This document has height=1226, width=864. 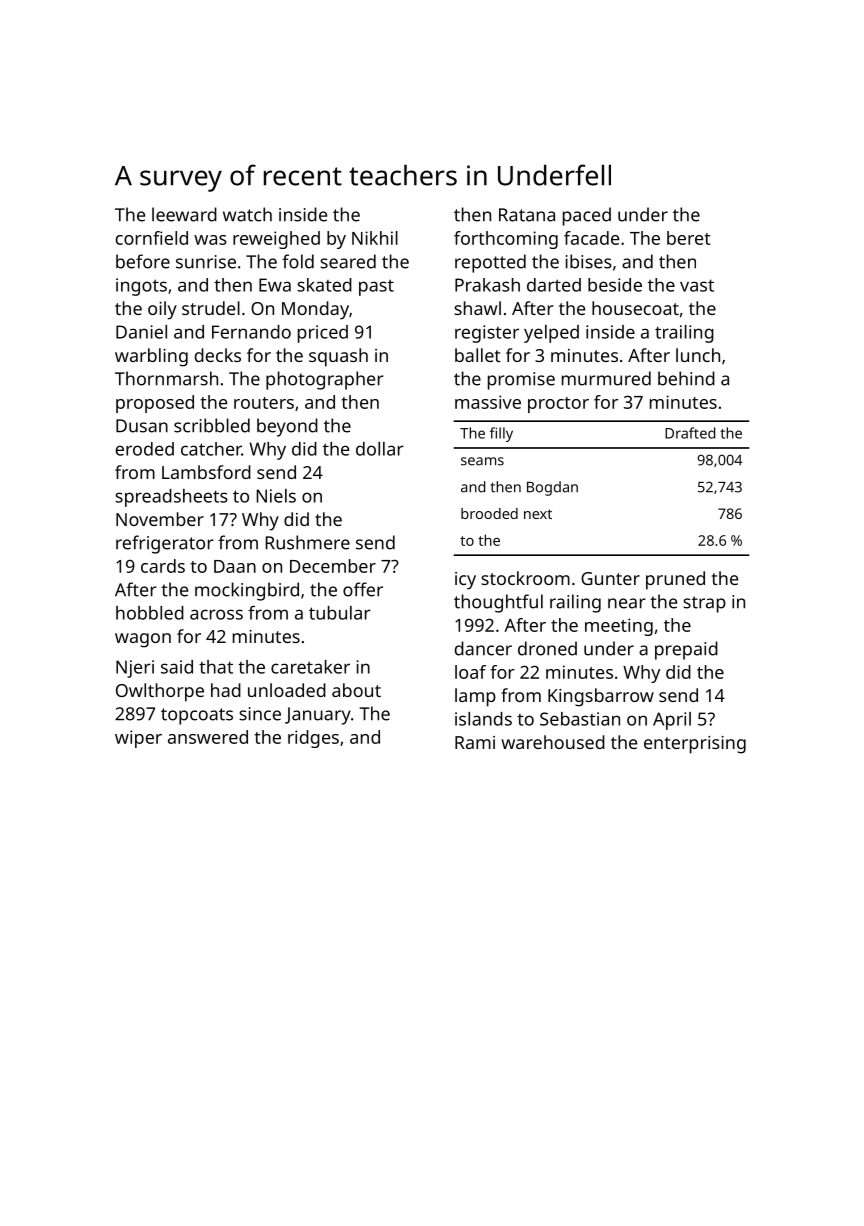 I want to click on lunch, so click(x=698, y=355).
